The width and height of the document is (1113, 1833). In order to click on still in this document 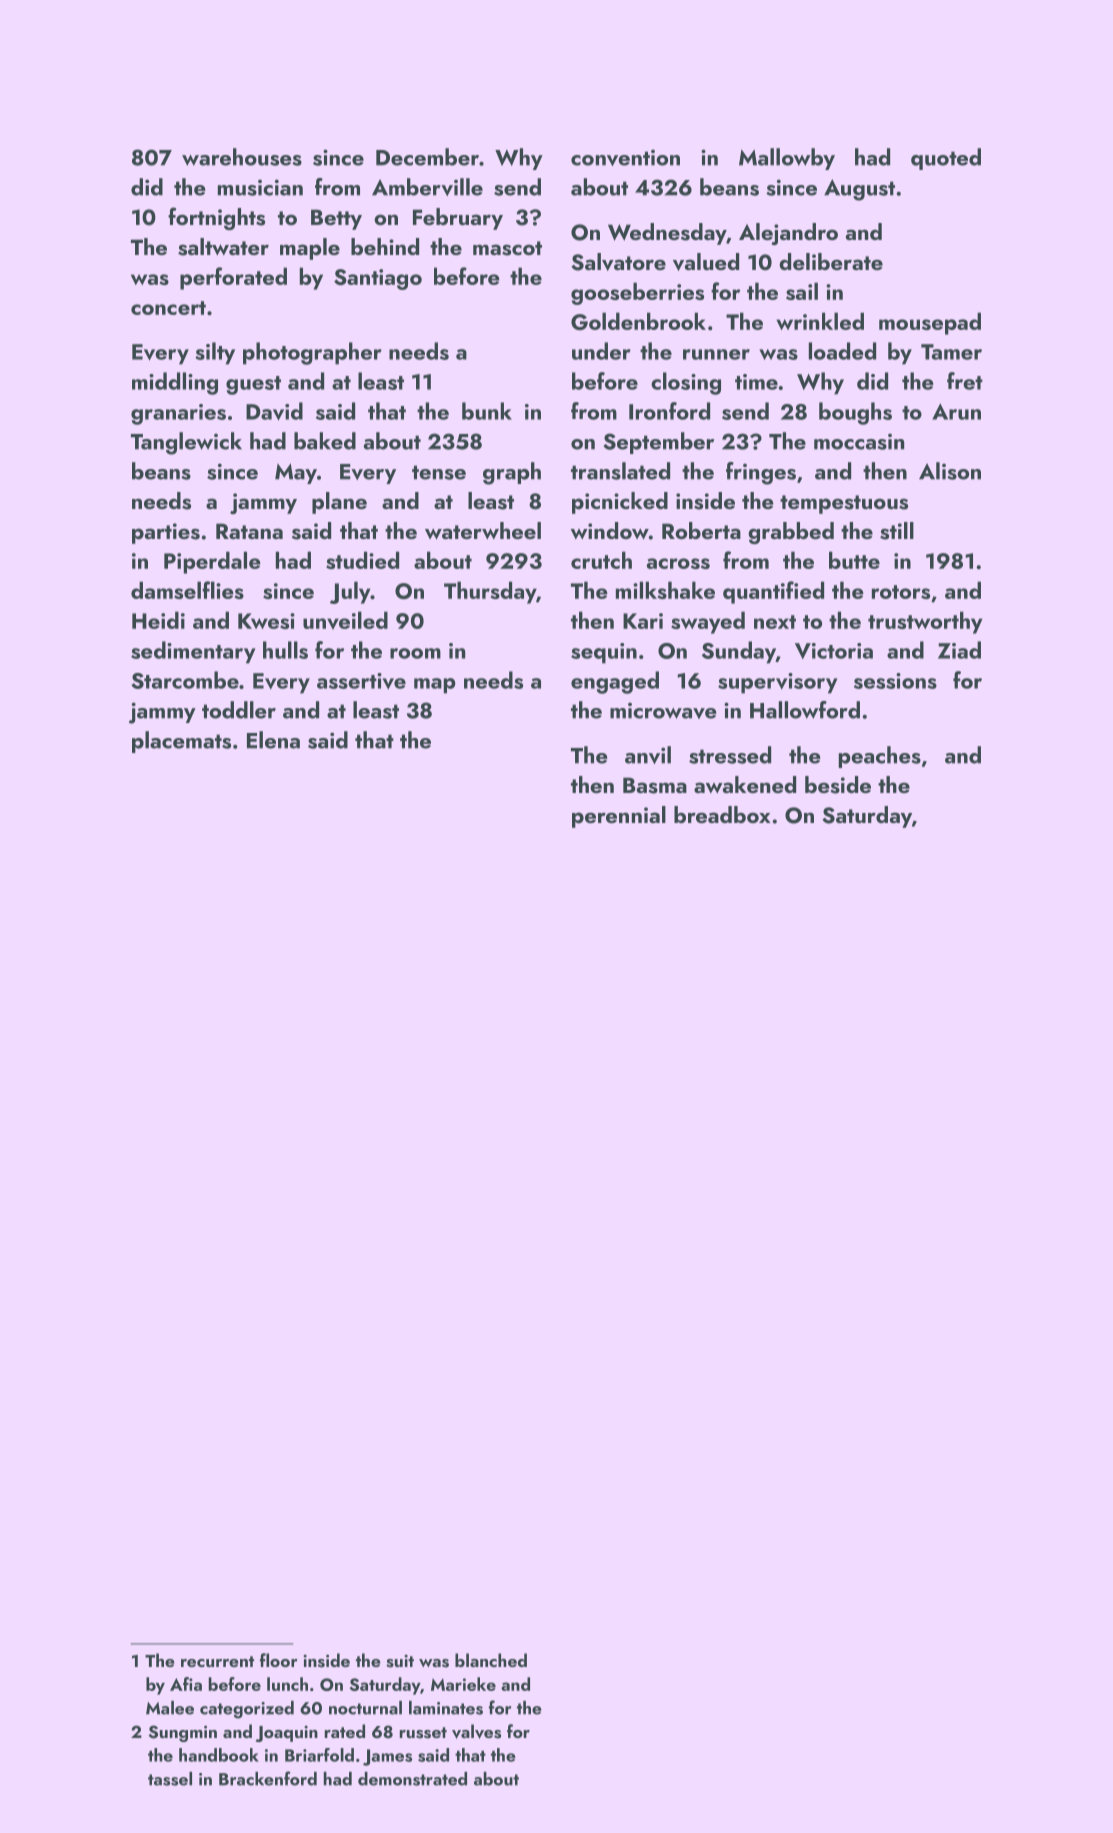, I will do `click(897, 531)`.
